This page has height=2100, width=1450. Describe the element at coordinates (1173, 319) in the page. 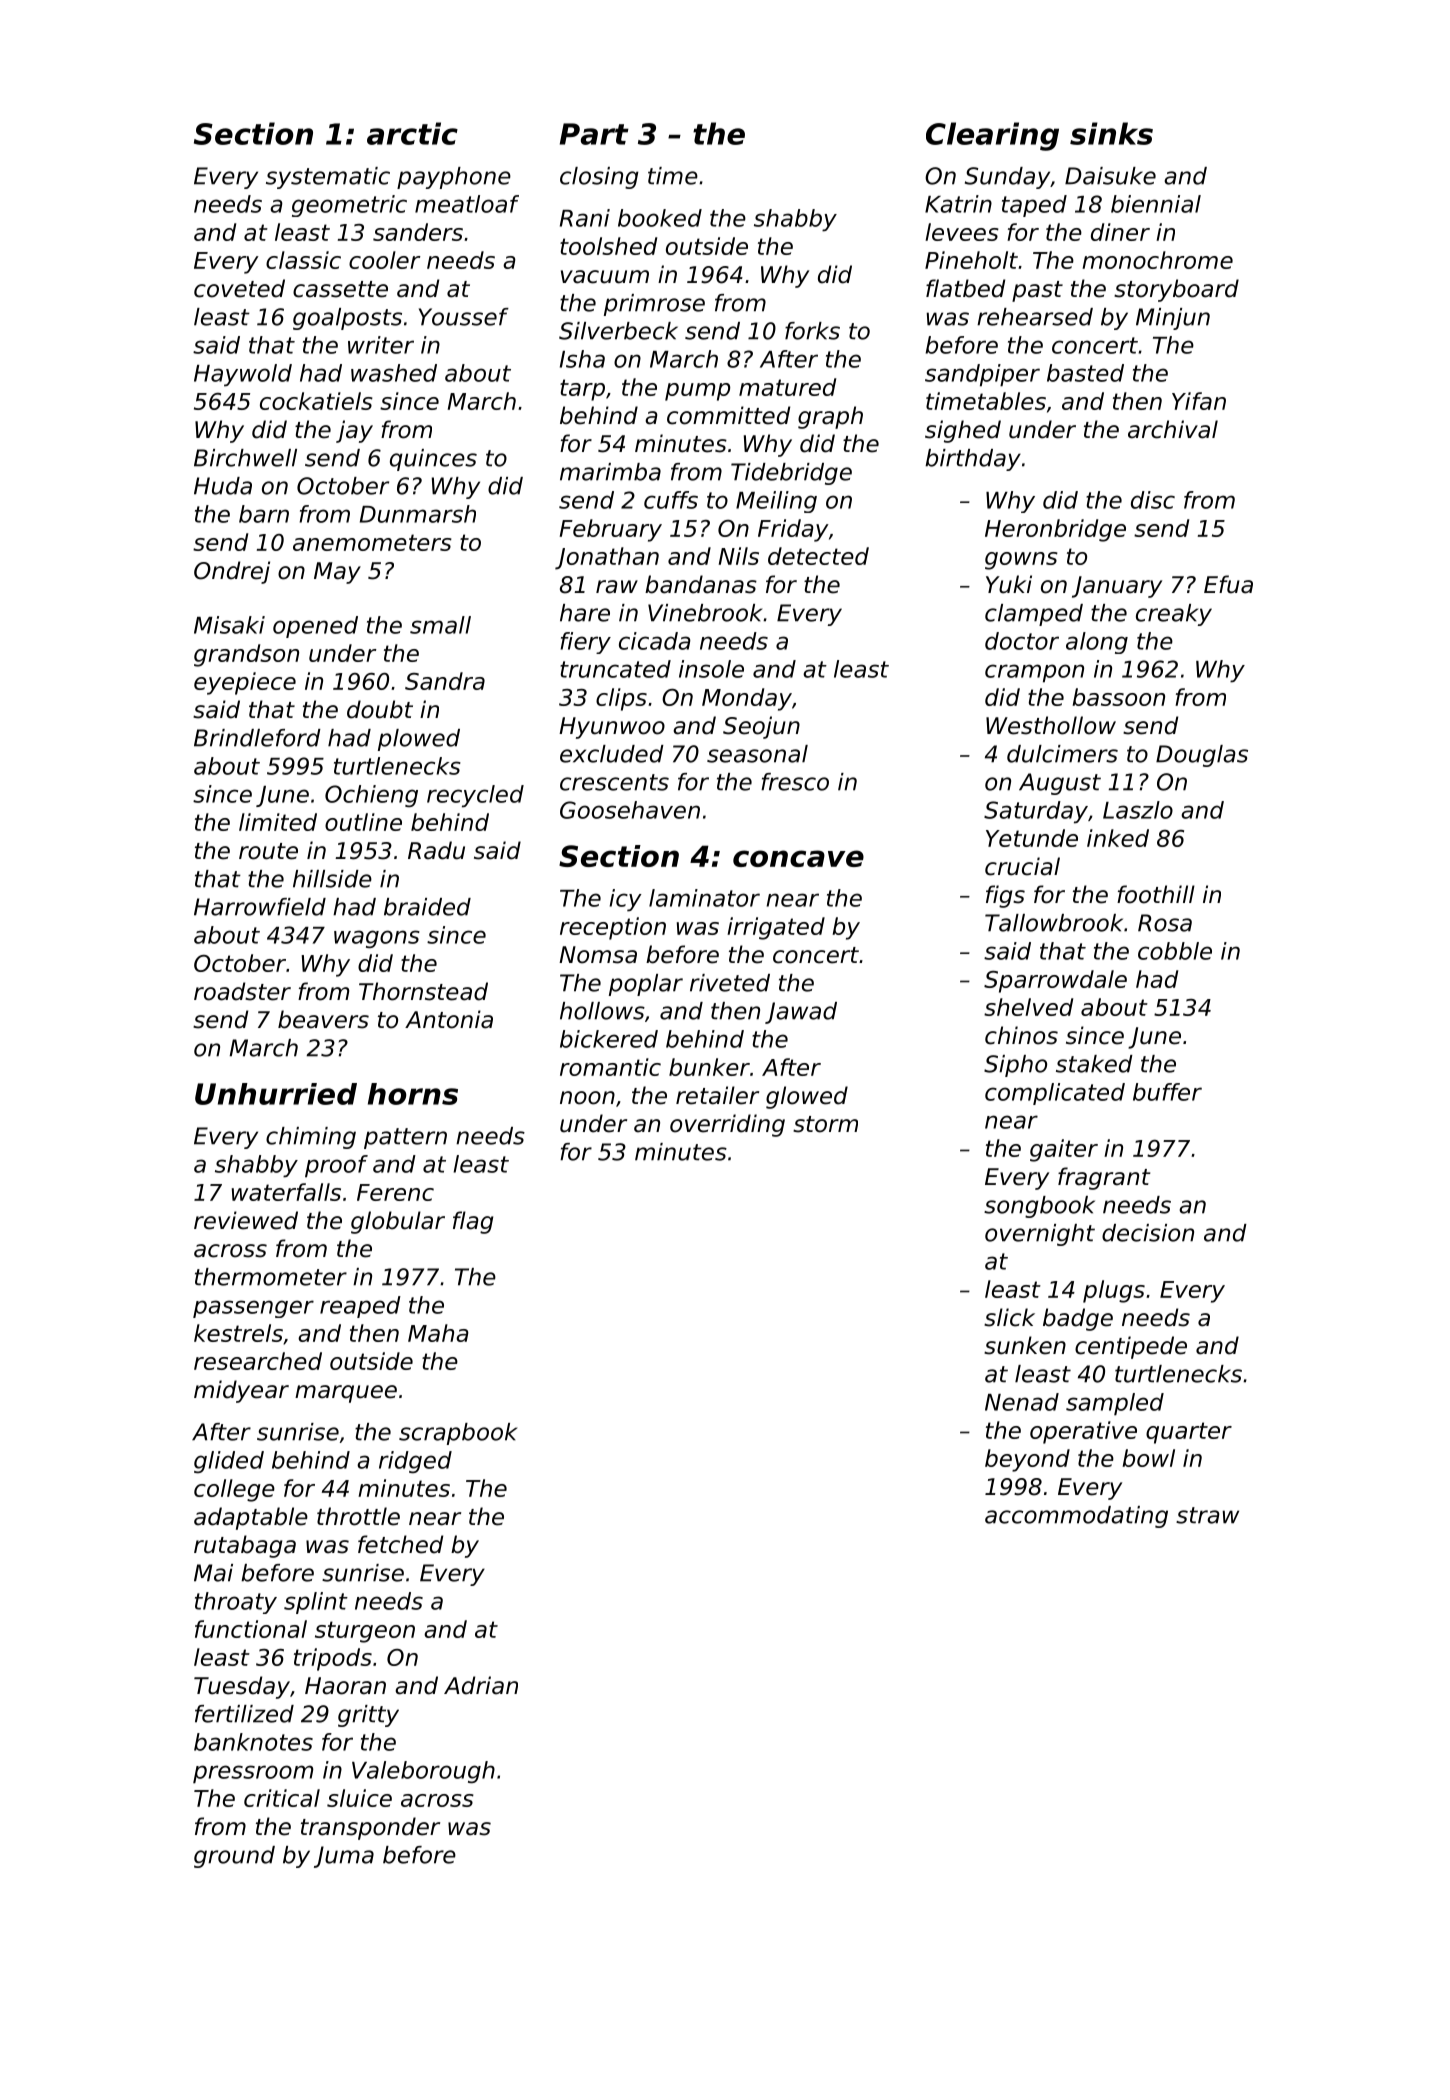

I see `Minjun` at that location.
